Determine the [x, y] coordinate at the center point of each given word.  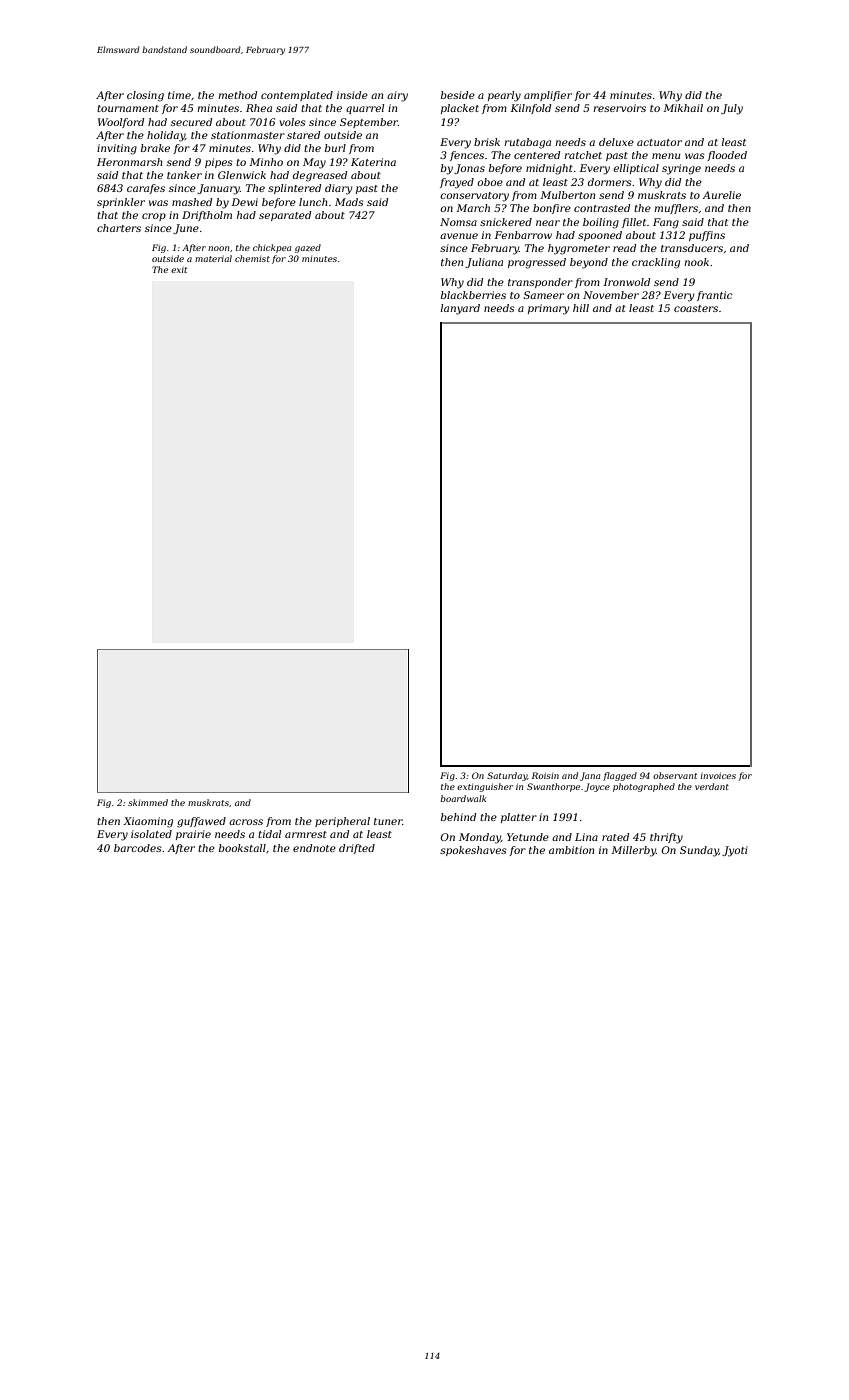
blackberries [473, 295]
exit [179, 270]
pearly [504, 96]
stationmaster [248, 135]
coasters [696, 308]
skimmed [148, 802]
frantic [715, 296]
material [213, 258]
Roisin [545, 775]
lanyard [460, 309]
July [732, 109]
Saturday [507, 776]
